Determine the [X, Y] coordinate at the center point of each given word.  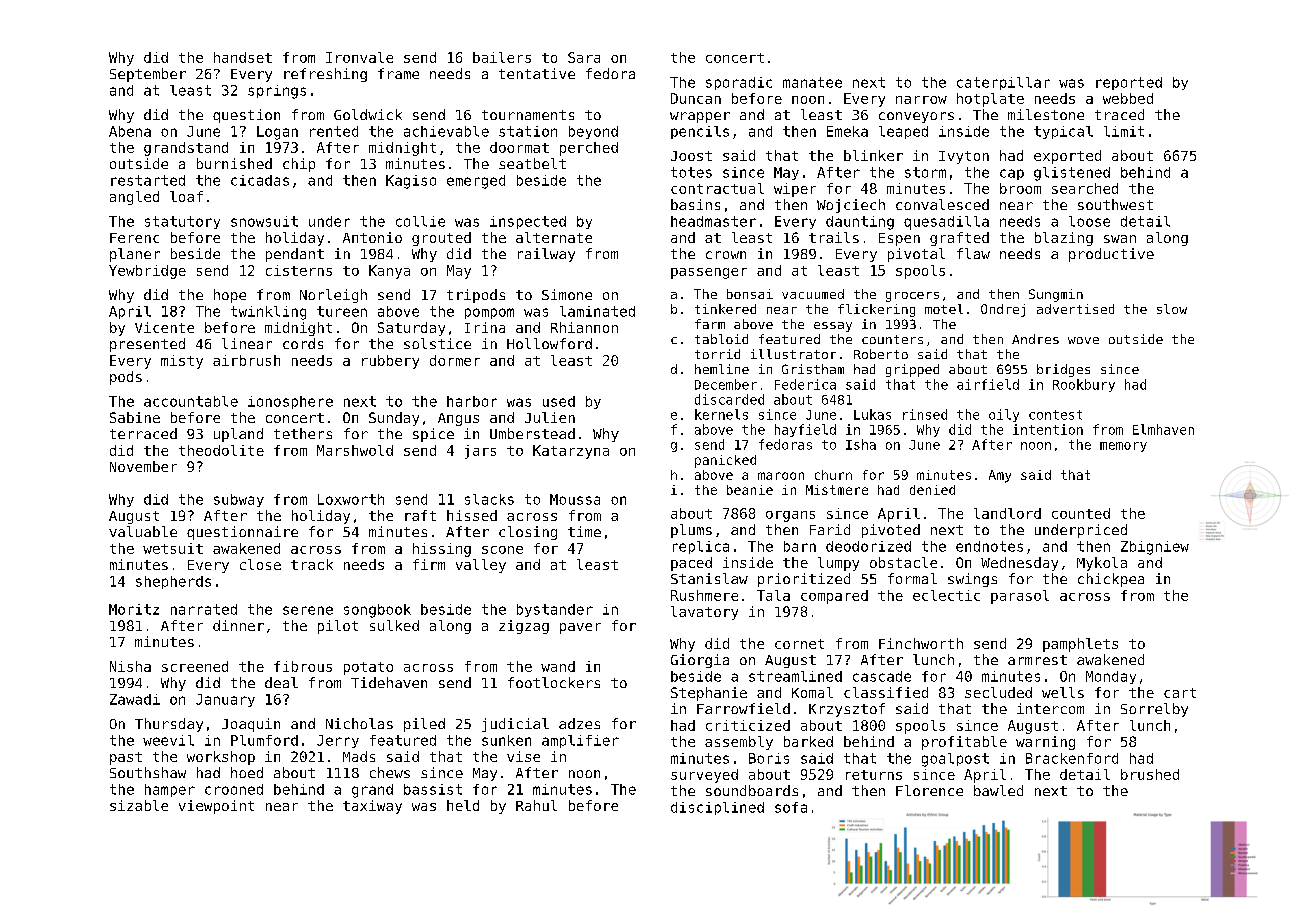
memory [1123, 447]
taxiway [372, 807]
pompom [489, 313]
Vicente [164, 327]
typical [1063, 132]
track [312, 564]
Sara [584, 57]
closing [528, 533]
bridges [1063, 370]
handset [243, 57]
